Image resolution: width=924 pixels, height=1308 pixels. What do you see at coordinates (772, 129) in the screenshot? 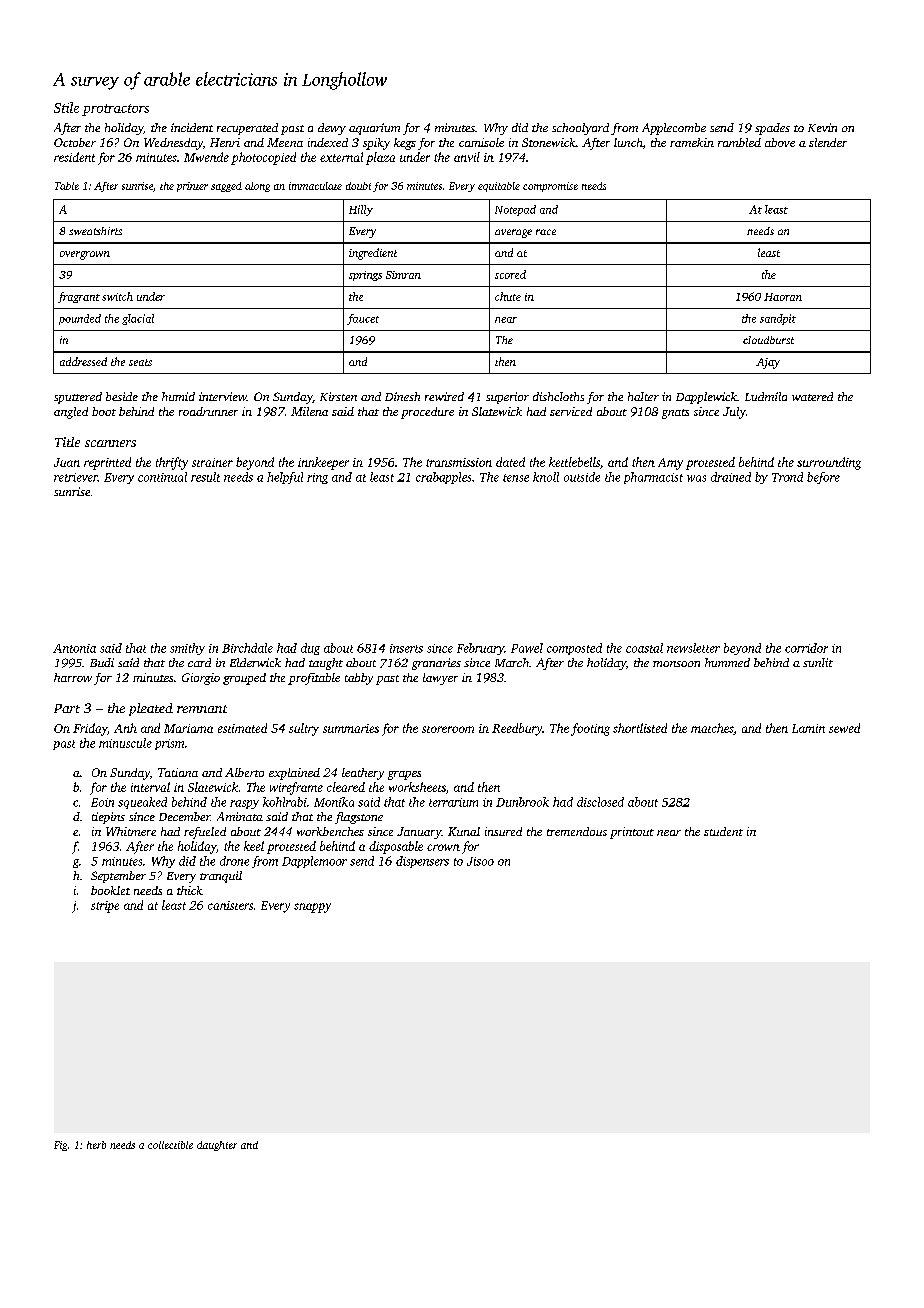
I see `spades` at bounding box center [772, 129].
